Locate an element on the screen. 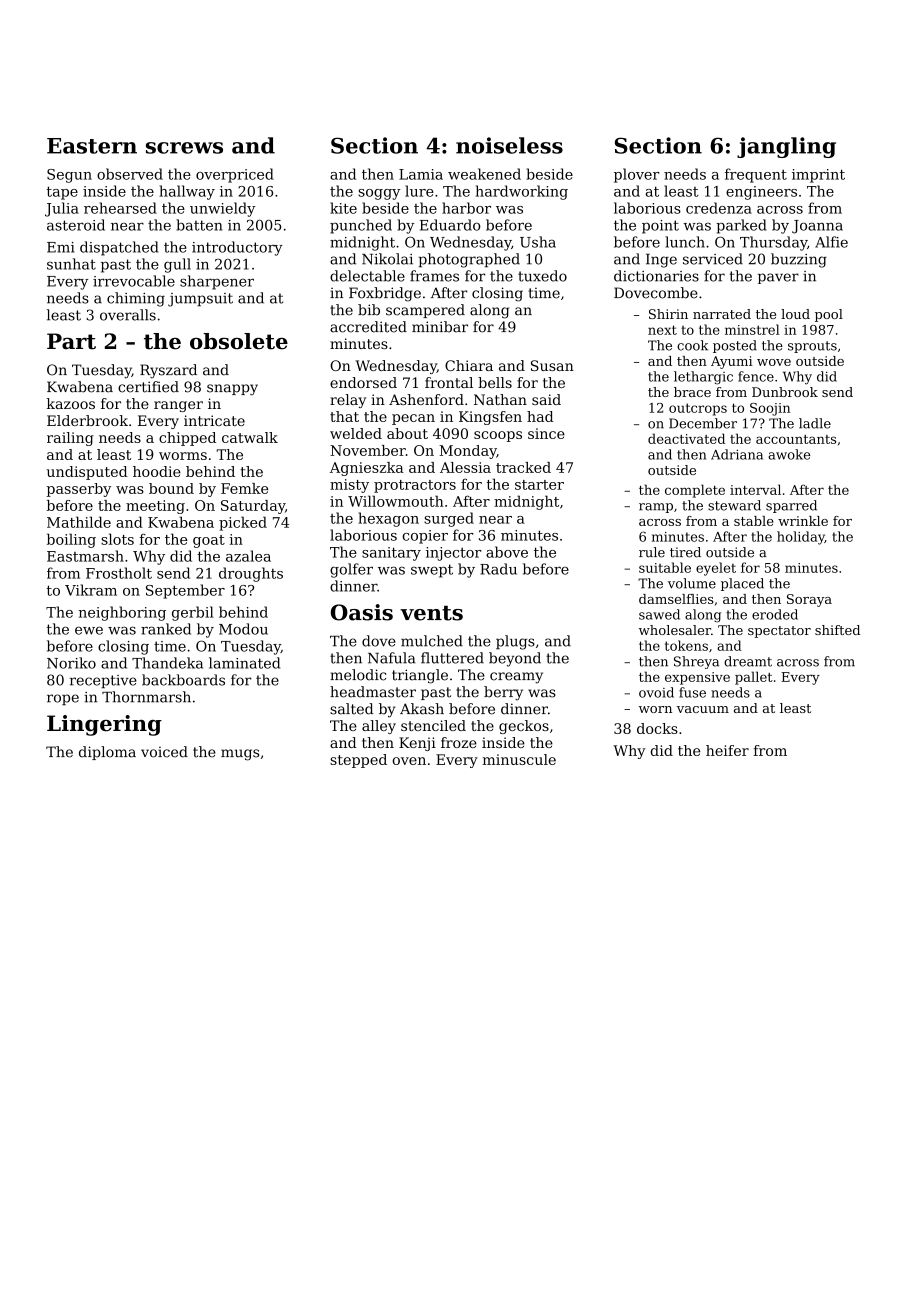 This screenshot has width=908, height=1316. overpriced is located at coordinates (235, 175).
